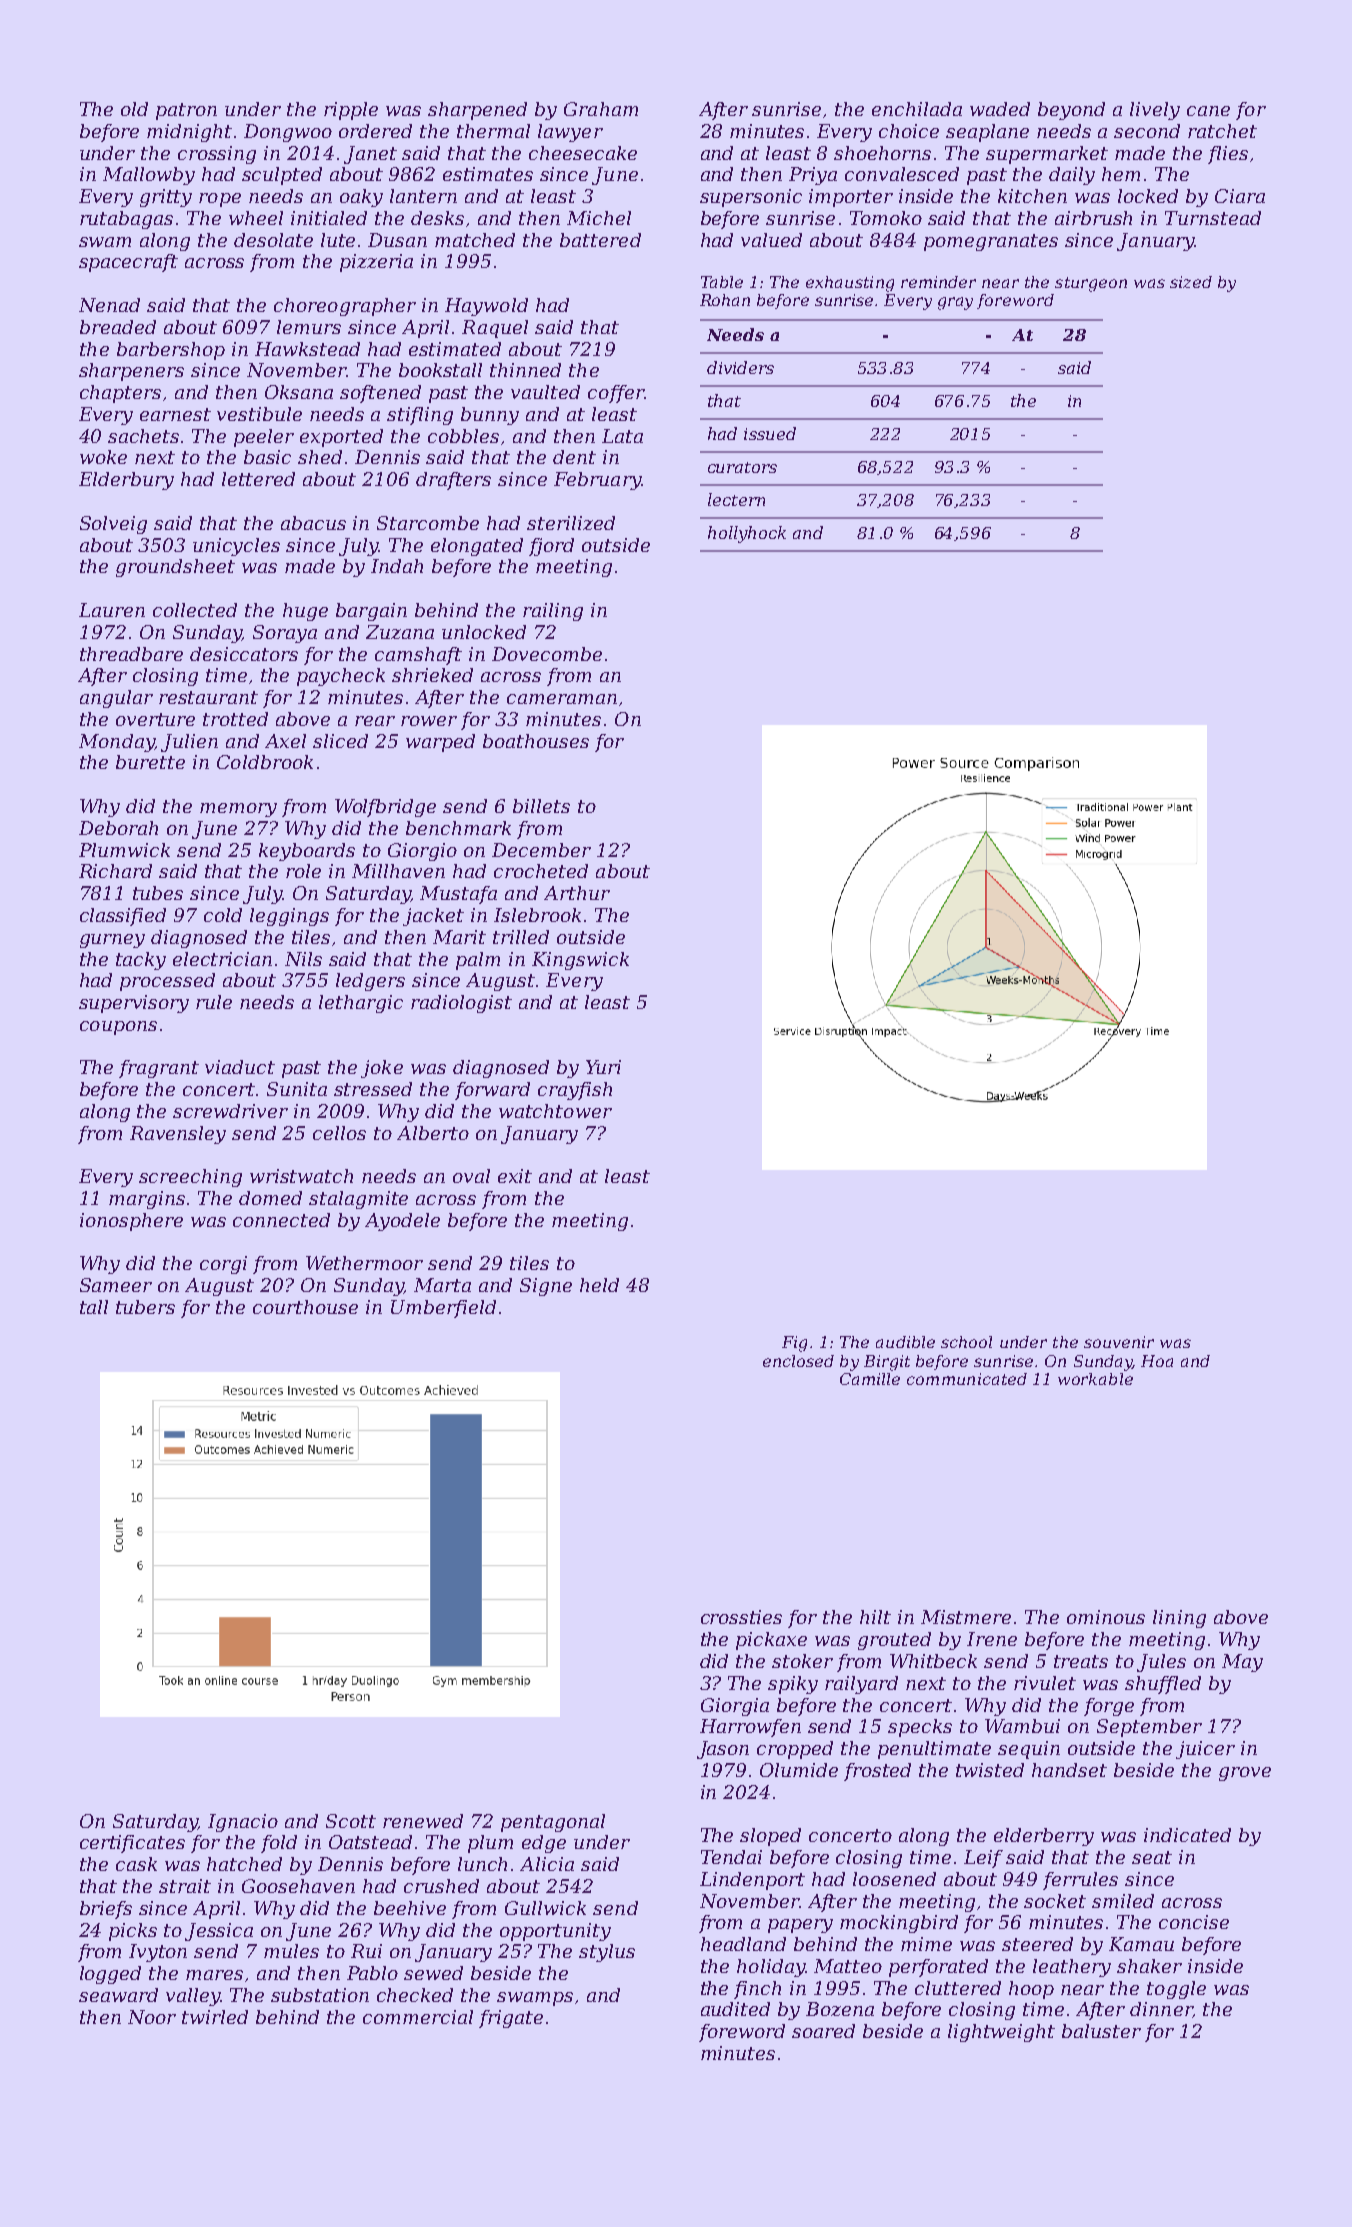  What do you see at coordinates (1208, 111) in the screenshot?
I see `cane` at bounding box center [1208, 111].
